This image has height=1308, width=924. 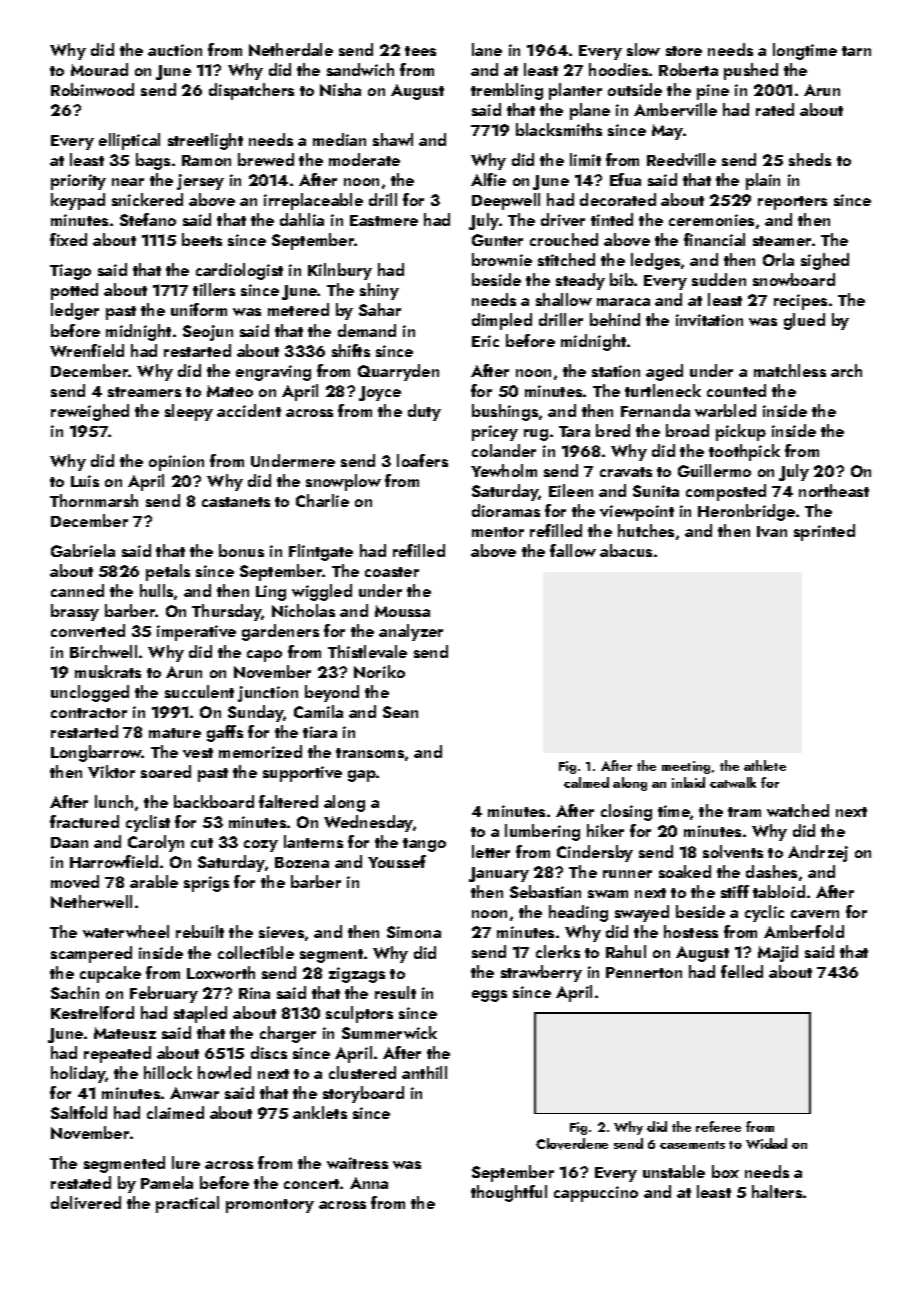 I want to click on Amberville, so click(x=675, y=109).
